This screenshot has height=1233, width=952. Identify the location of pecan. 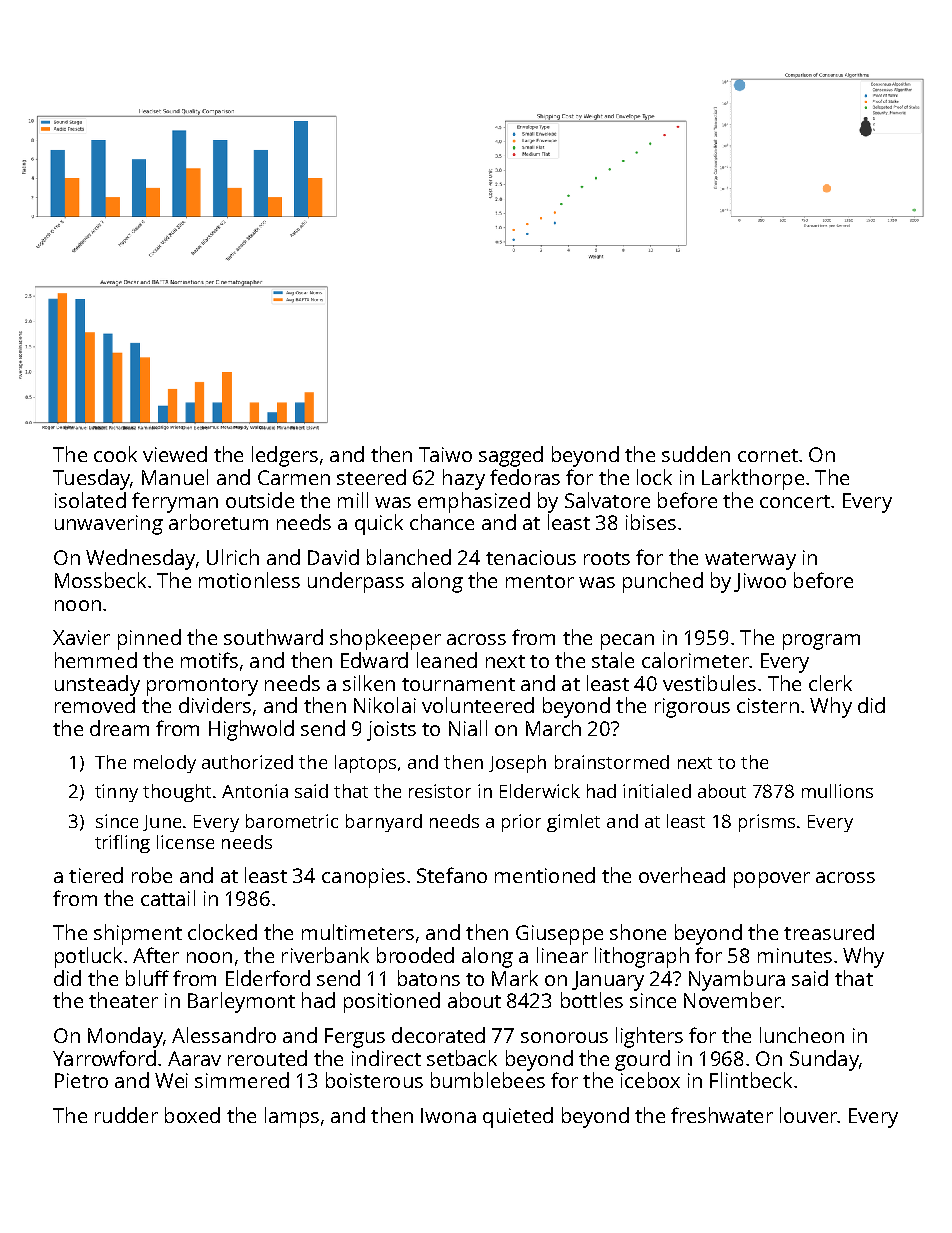
(627, 642).
